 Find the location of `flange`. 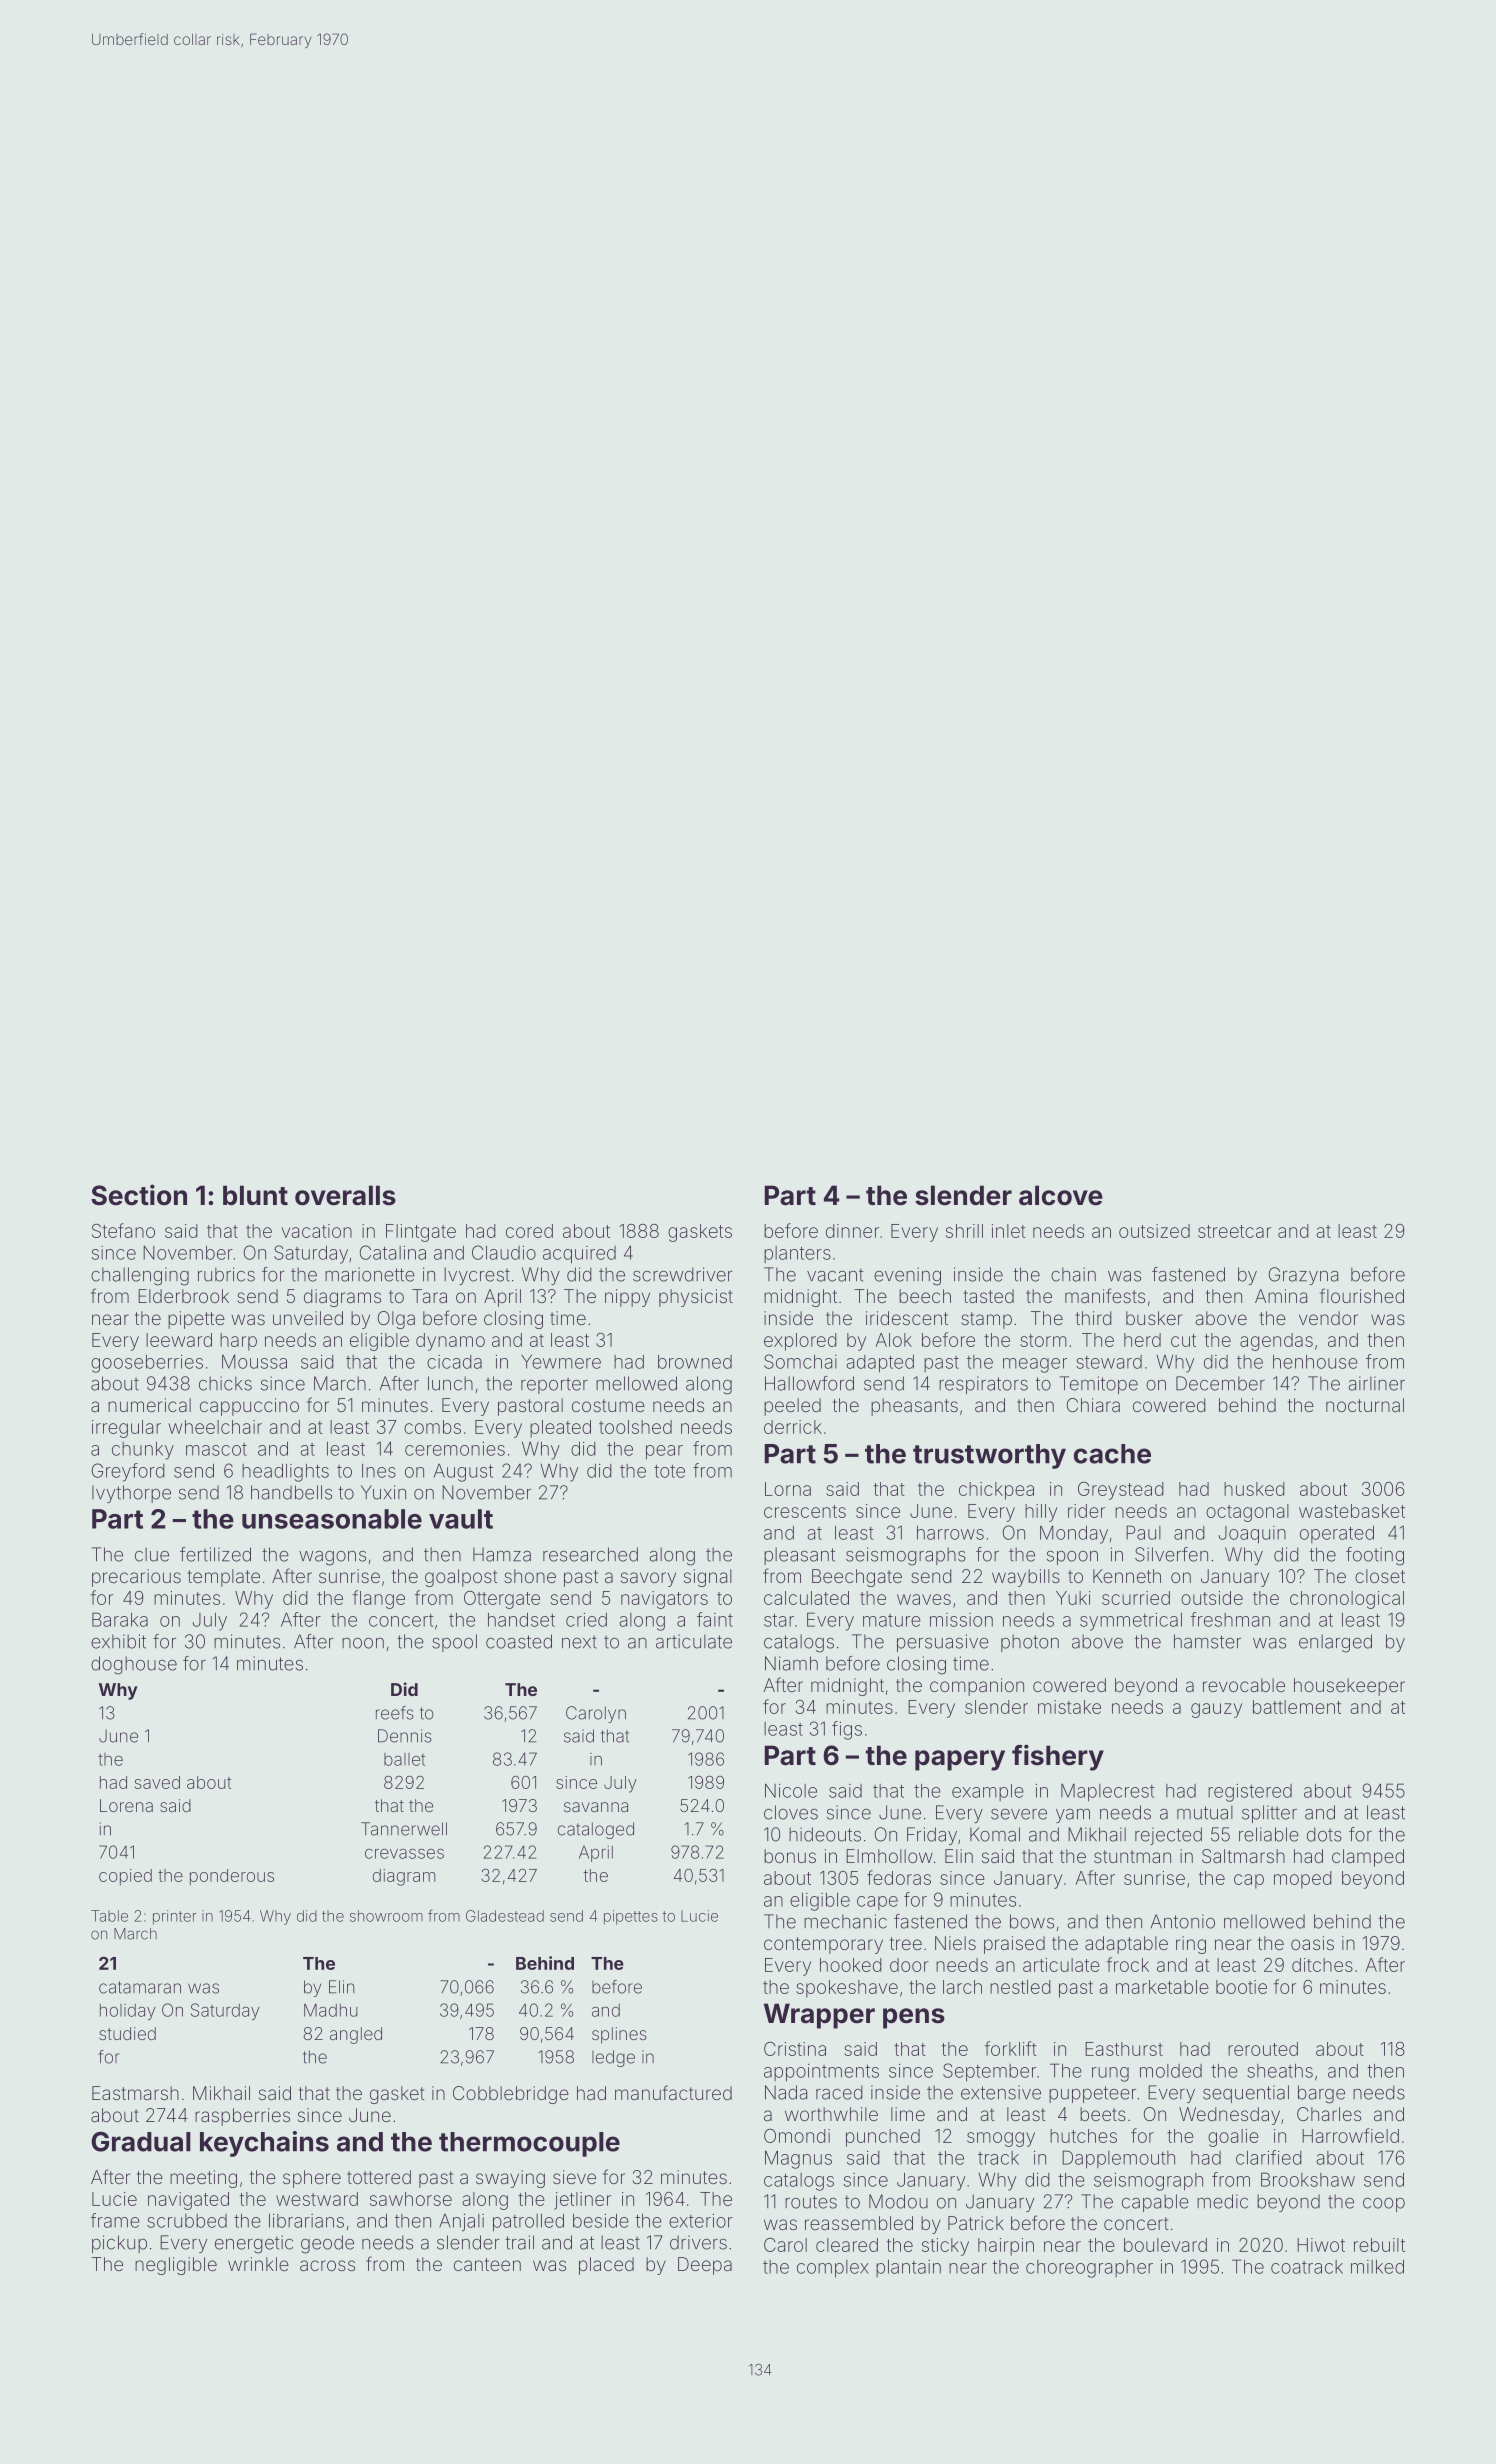

flange is located at coordinates (379, 1599).
